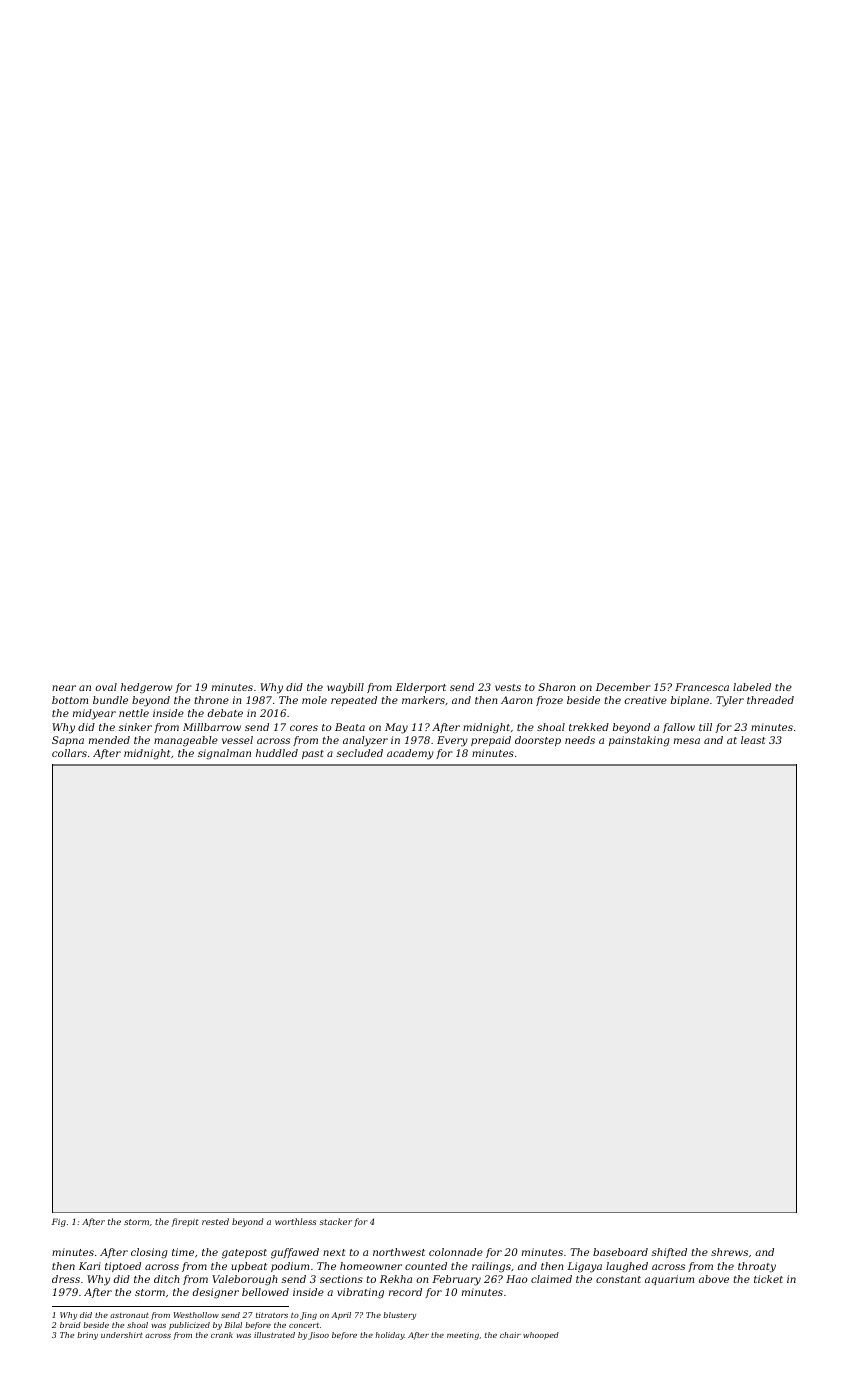 Image resolution: width=849 pixels, height=1400 pixels. What do you see at coordinates (335, 1221) in the image?
I see `stacker` at bounding box center [335, 1221].
